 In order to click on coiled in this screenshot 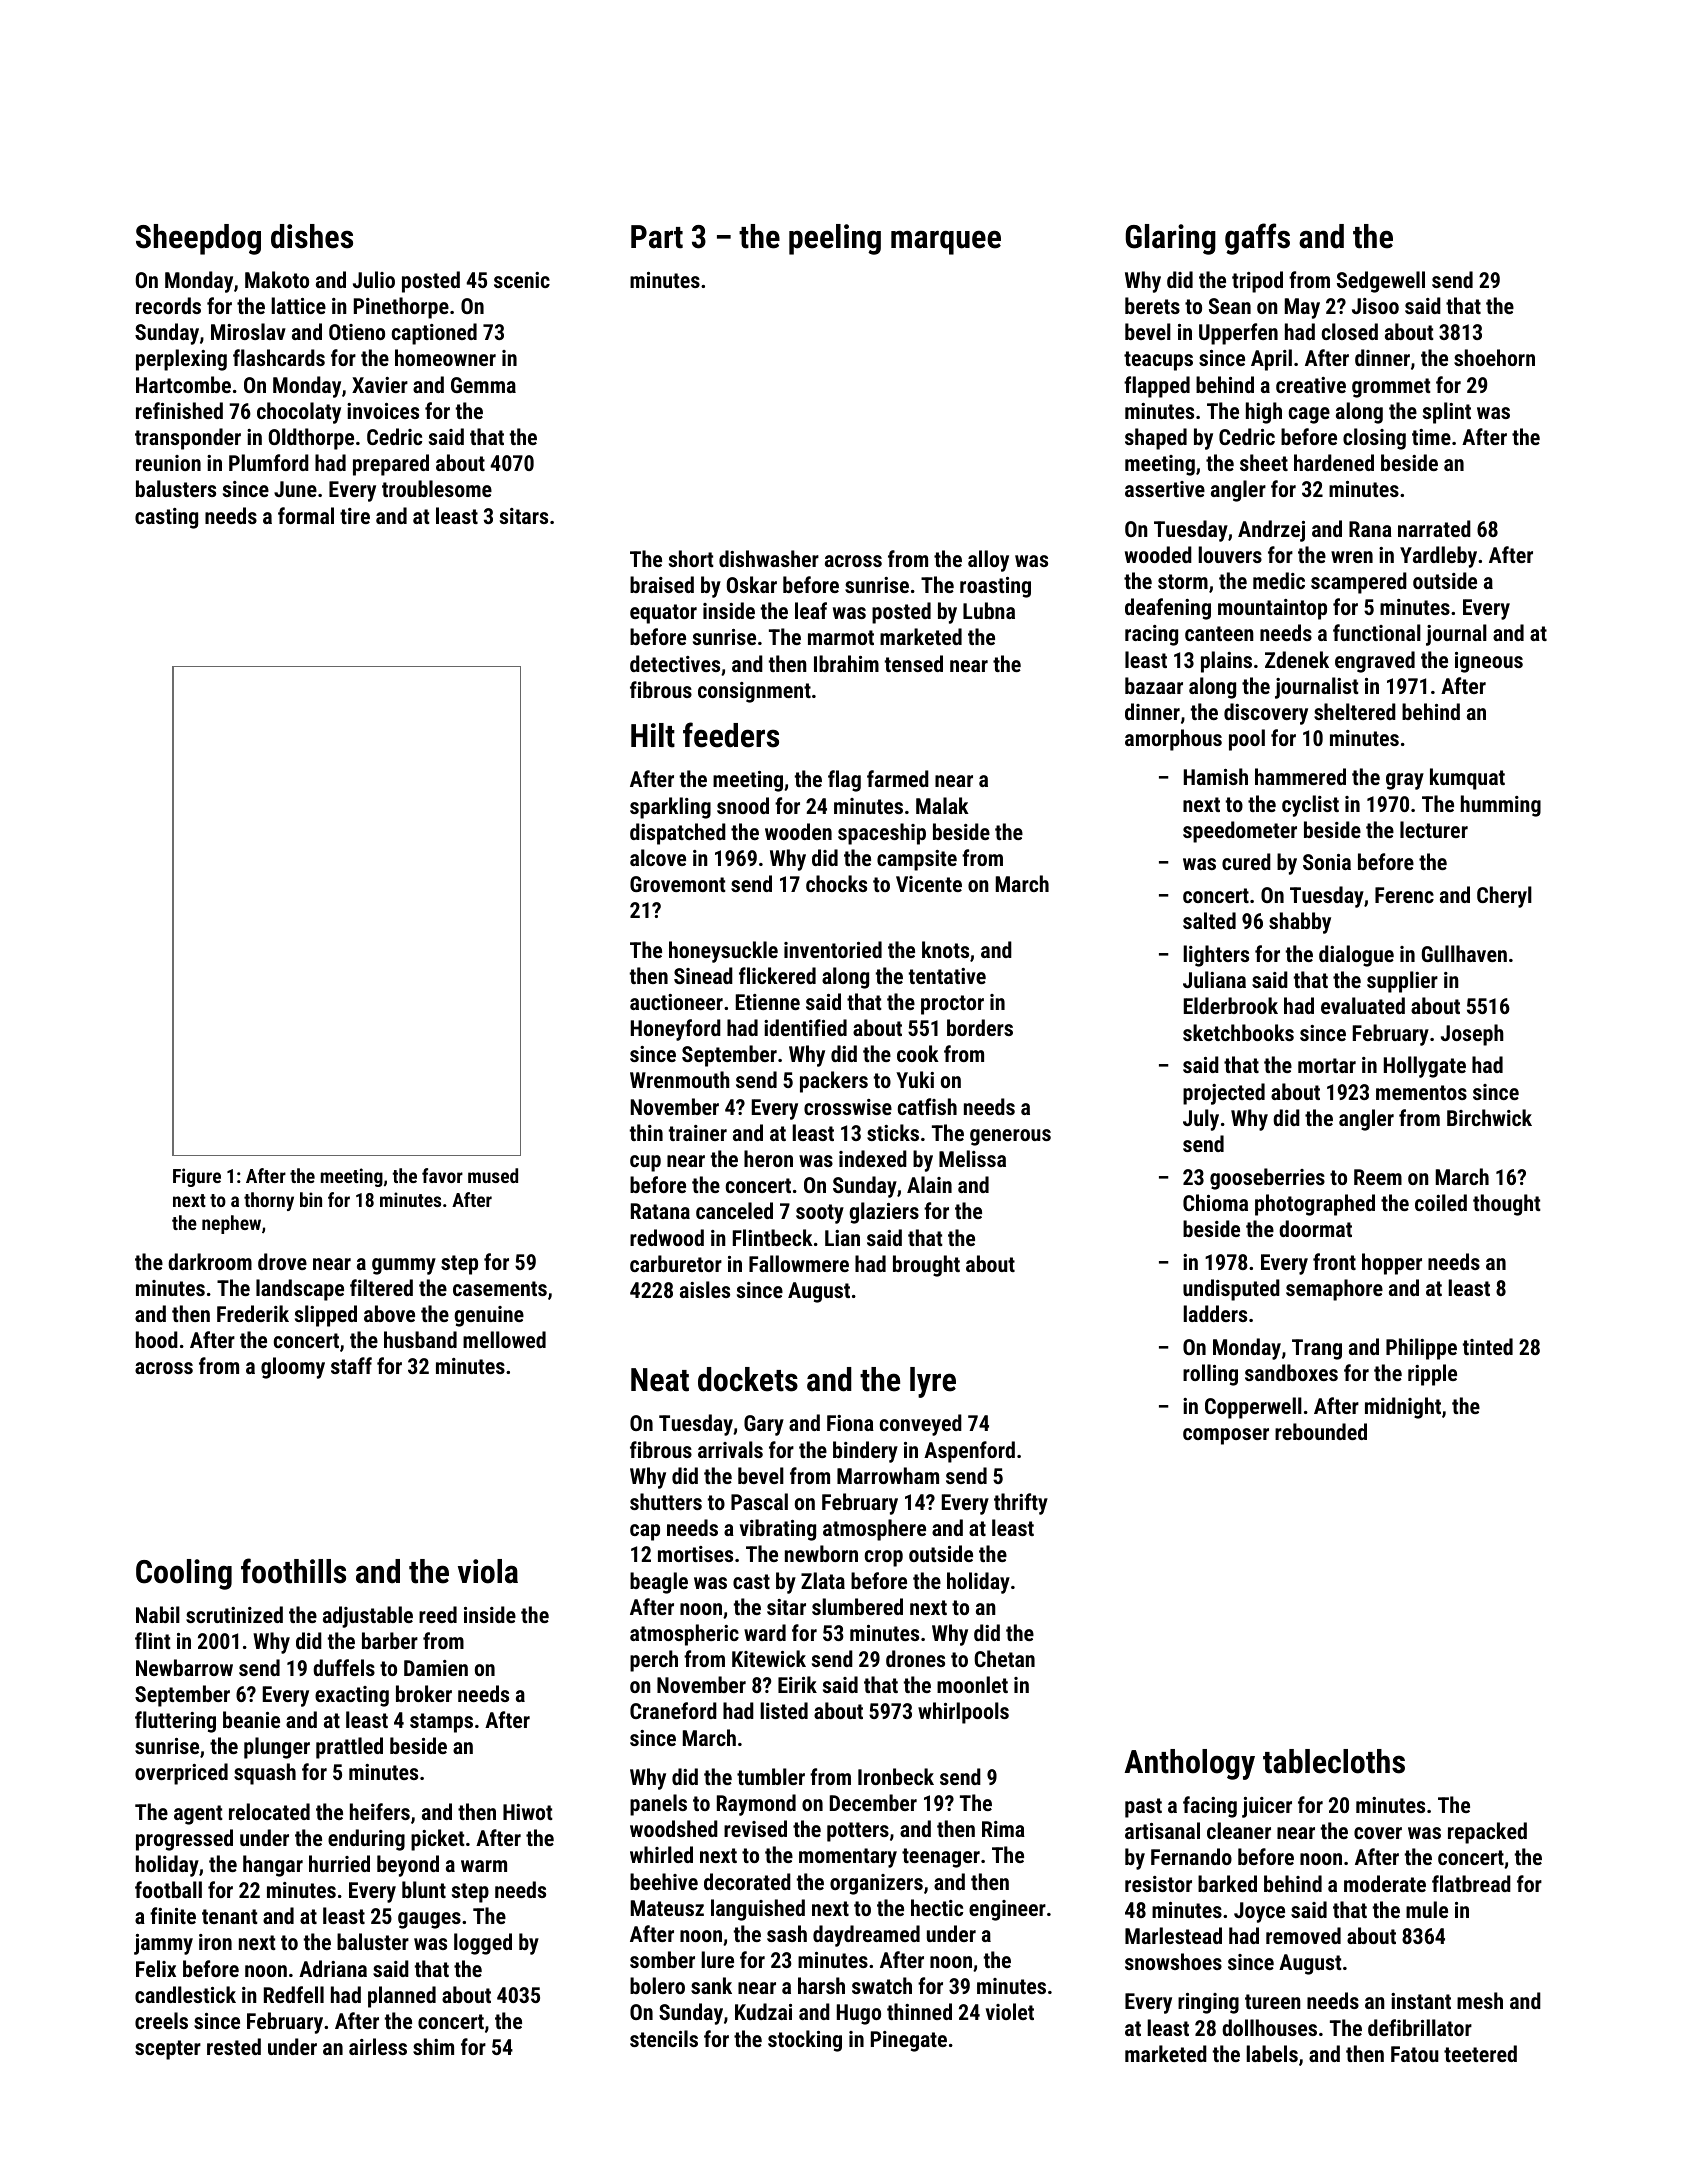, I will do `click(1441, 1202)`.
